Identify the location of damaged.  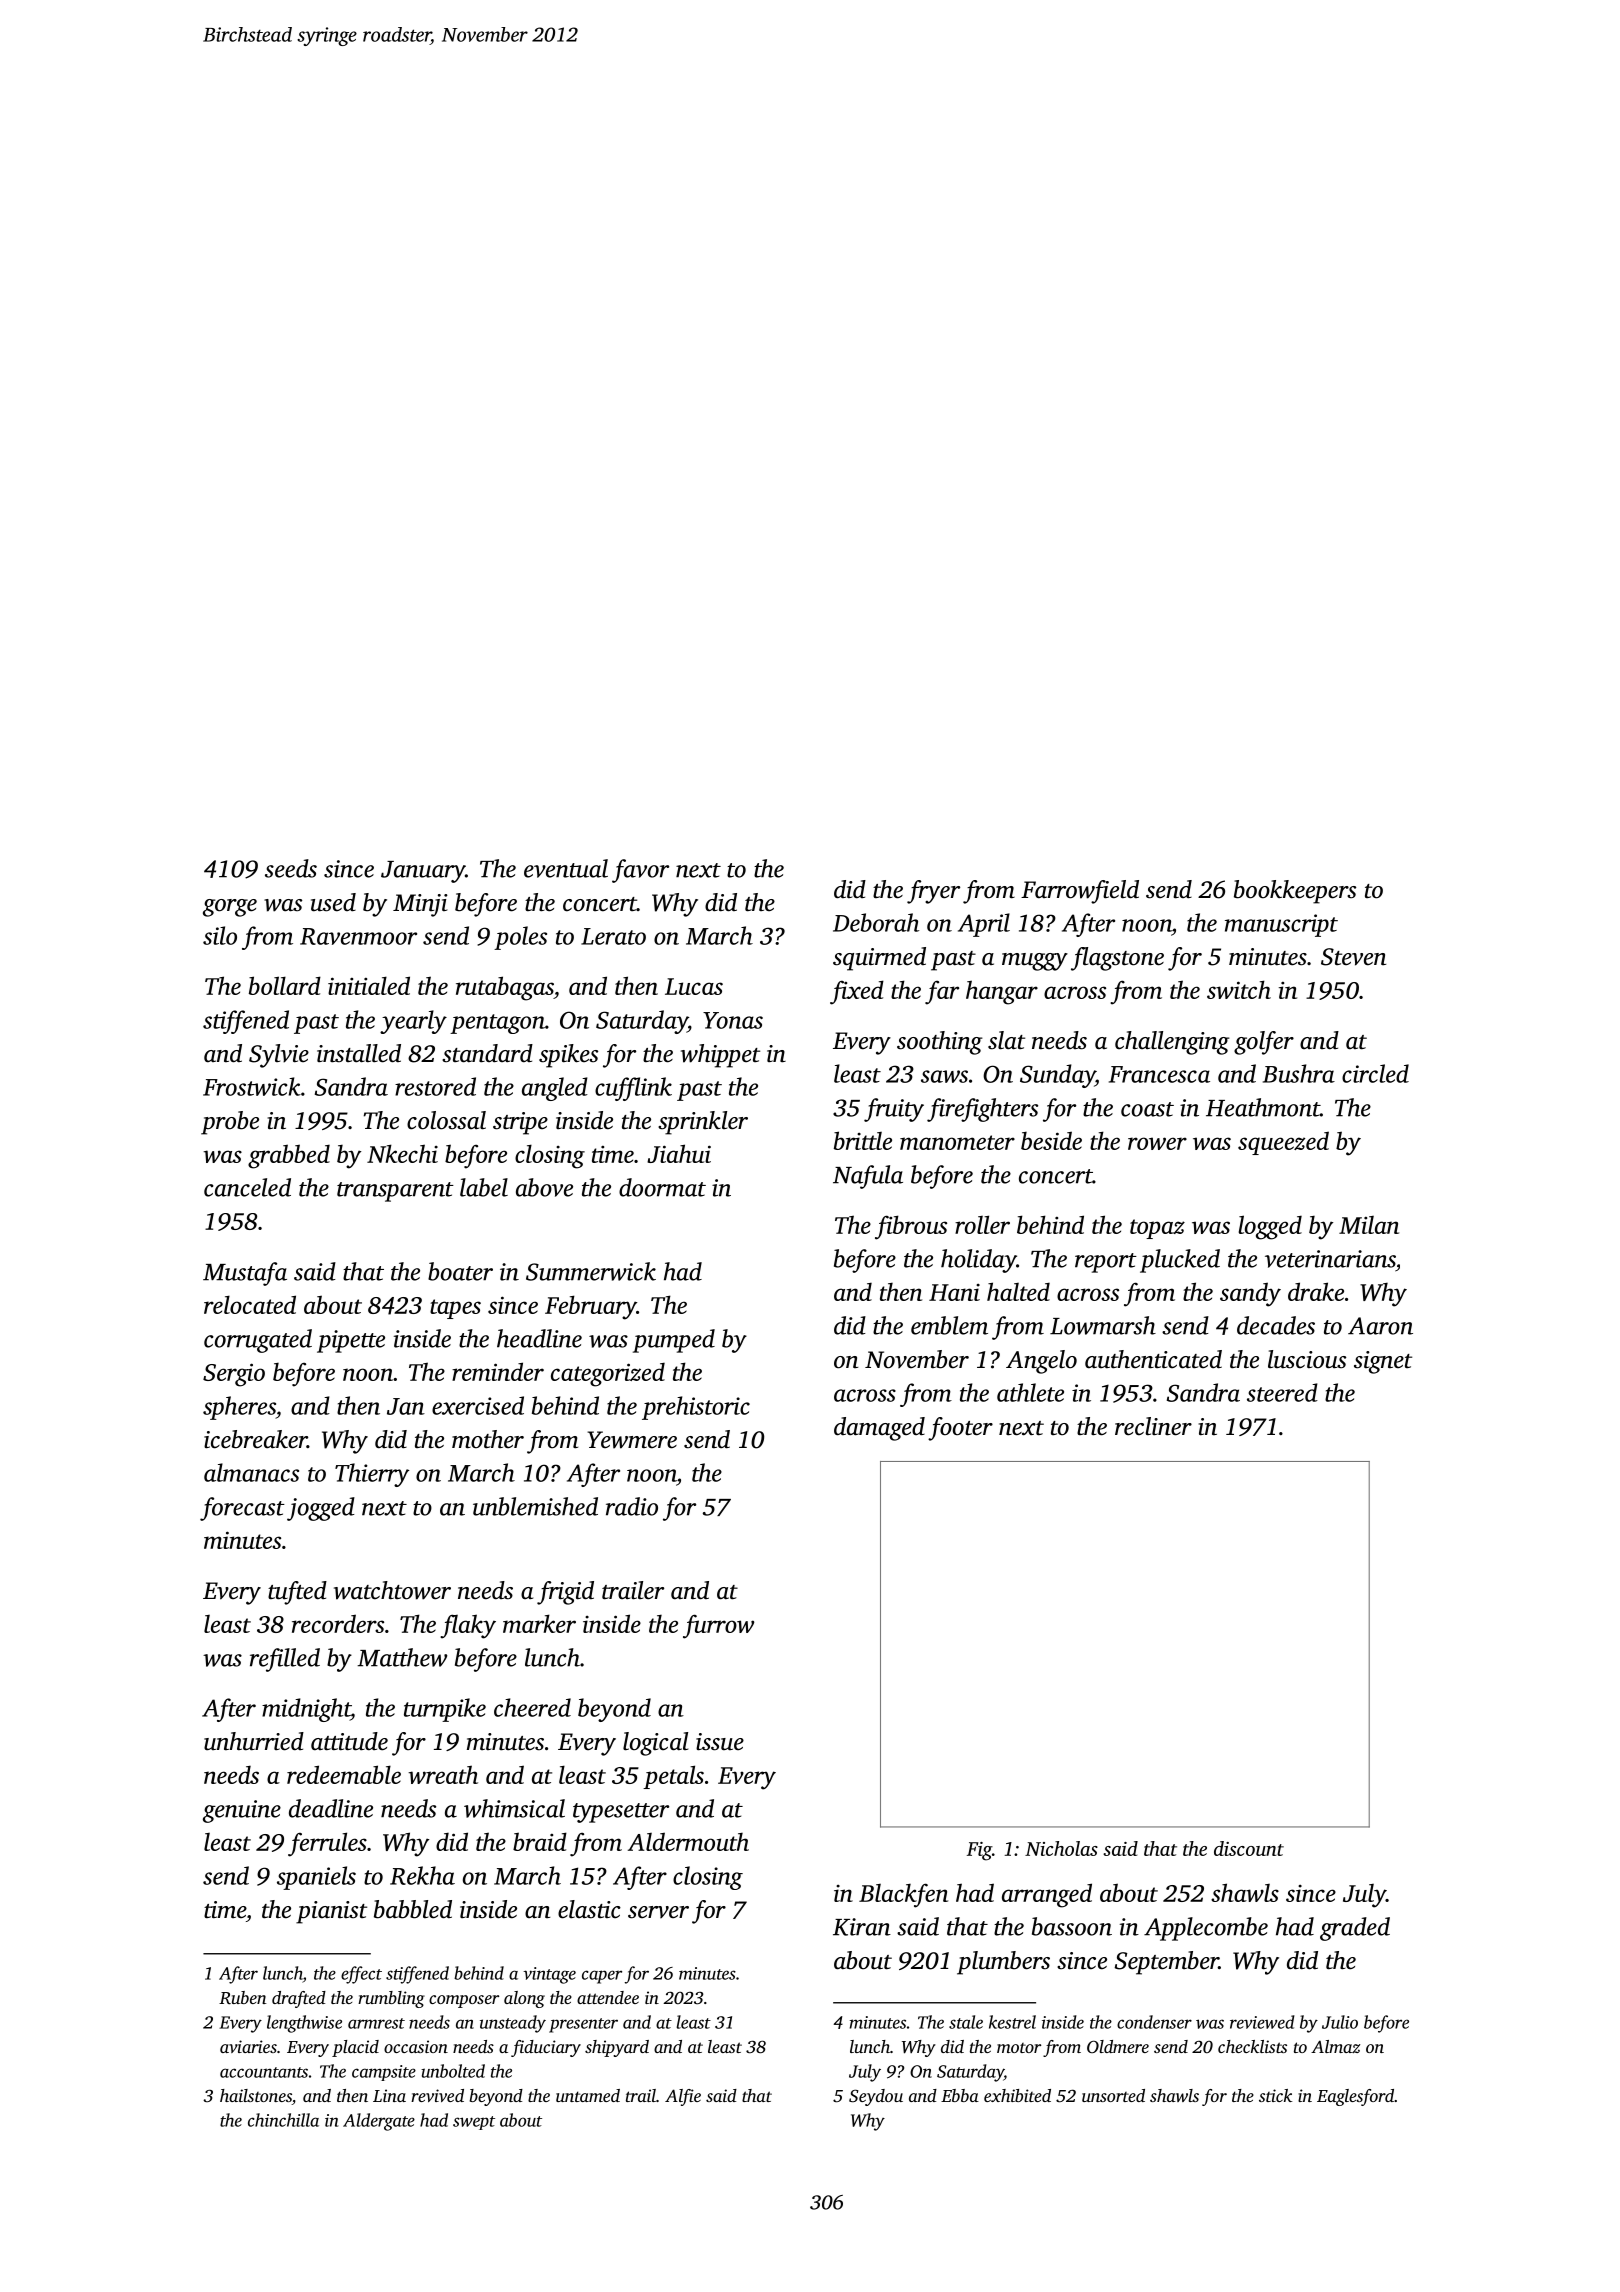
(879, 1429).
